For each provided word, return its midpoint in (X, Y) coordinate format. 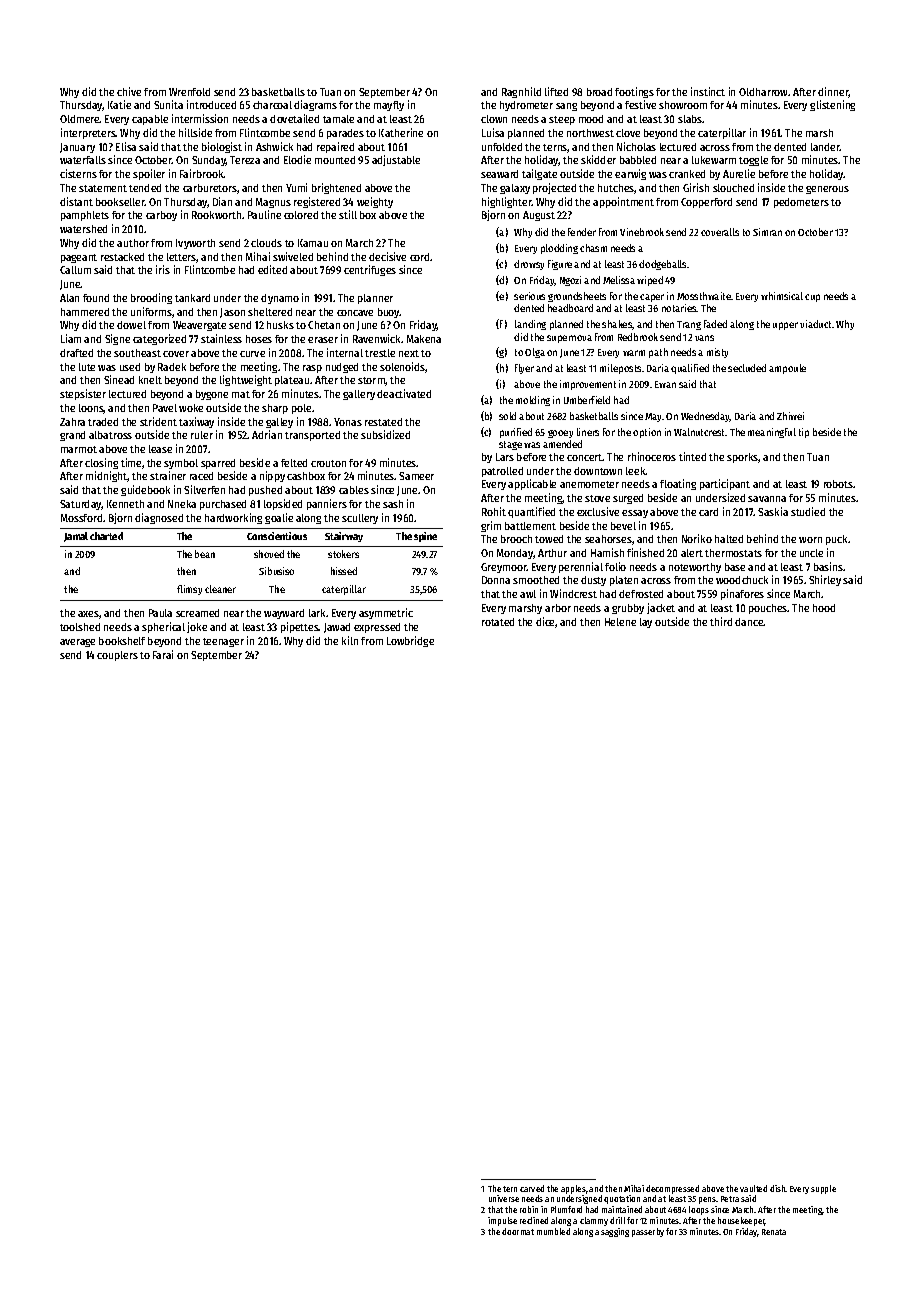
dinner (833, 92)
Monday (515, 554)
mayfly (389, 106)
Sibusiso (276, 571)
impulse (502, 1221)
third (721, 621)
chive (129, 91)
